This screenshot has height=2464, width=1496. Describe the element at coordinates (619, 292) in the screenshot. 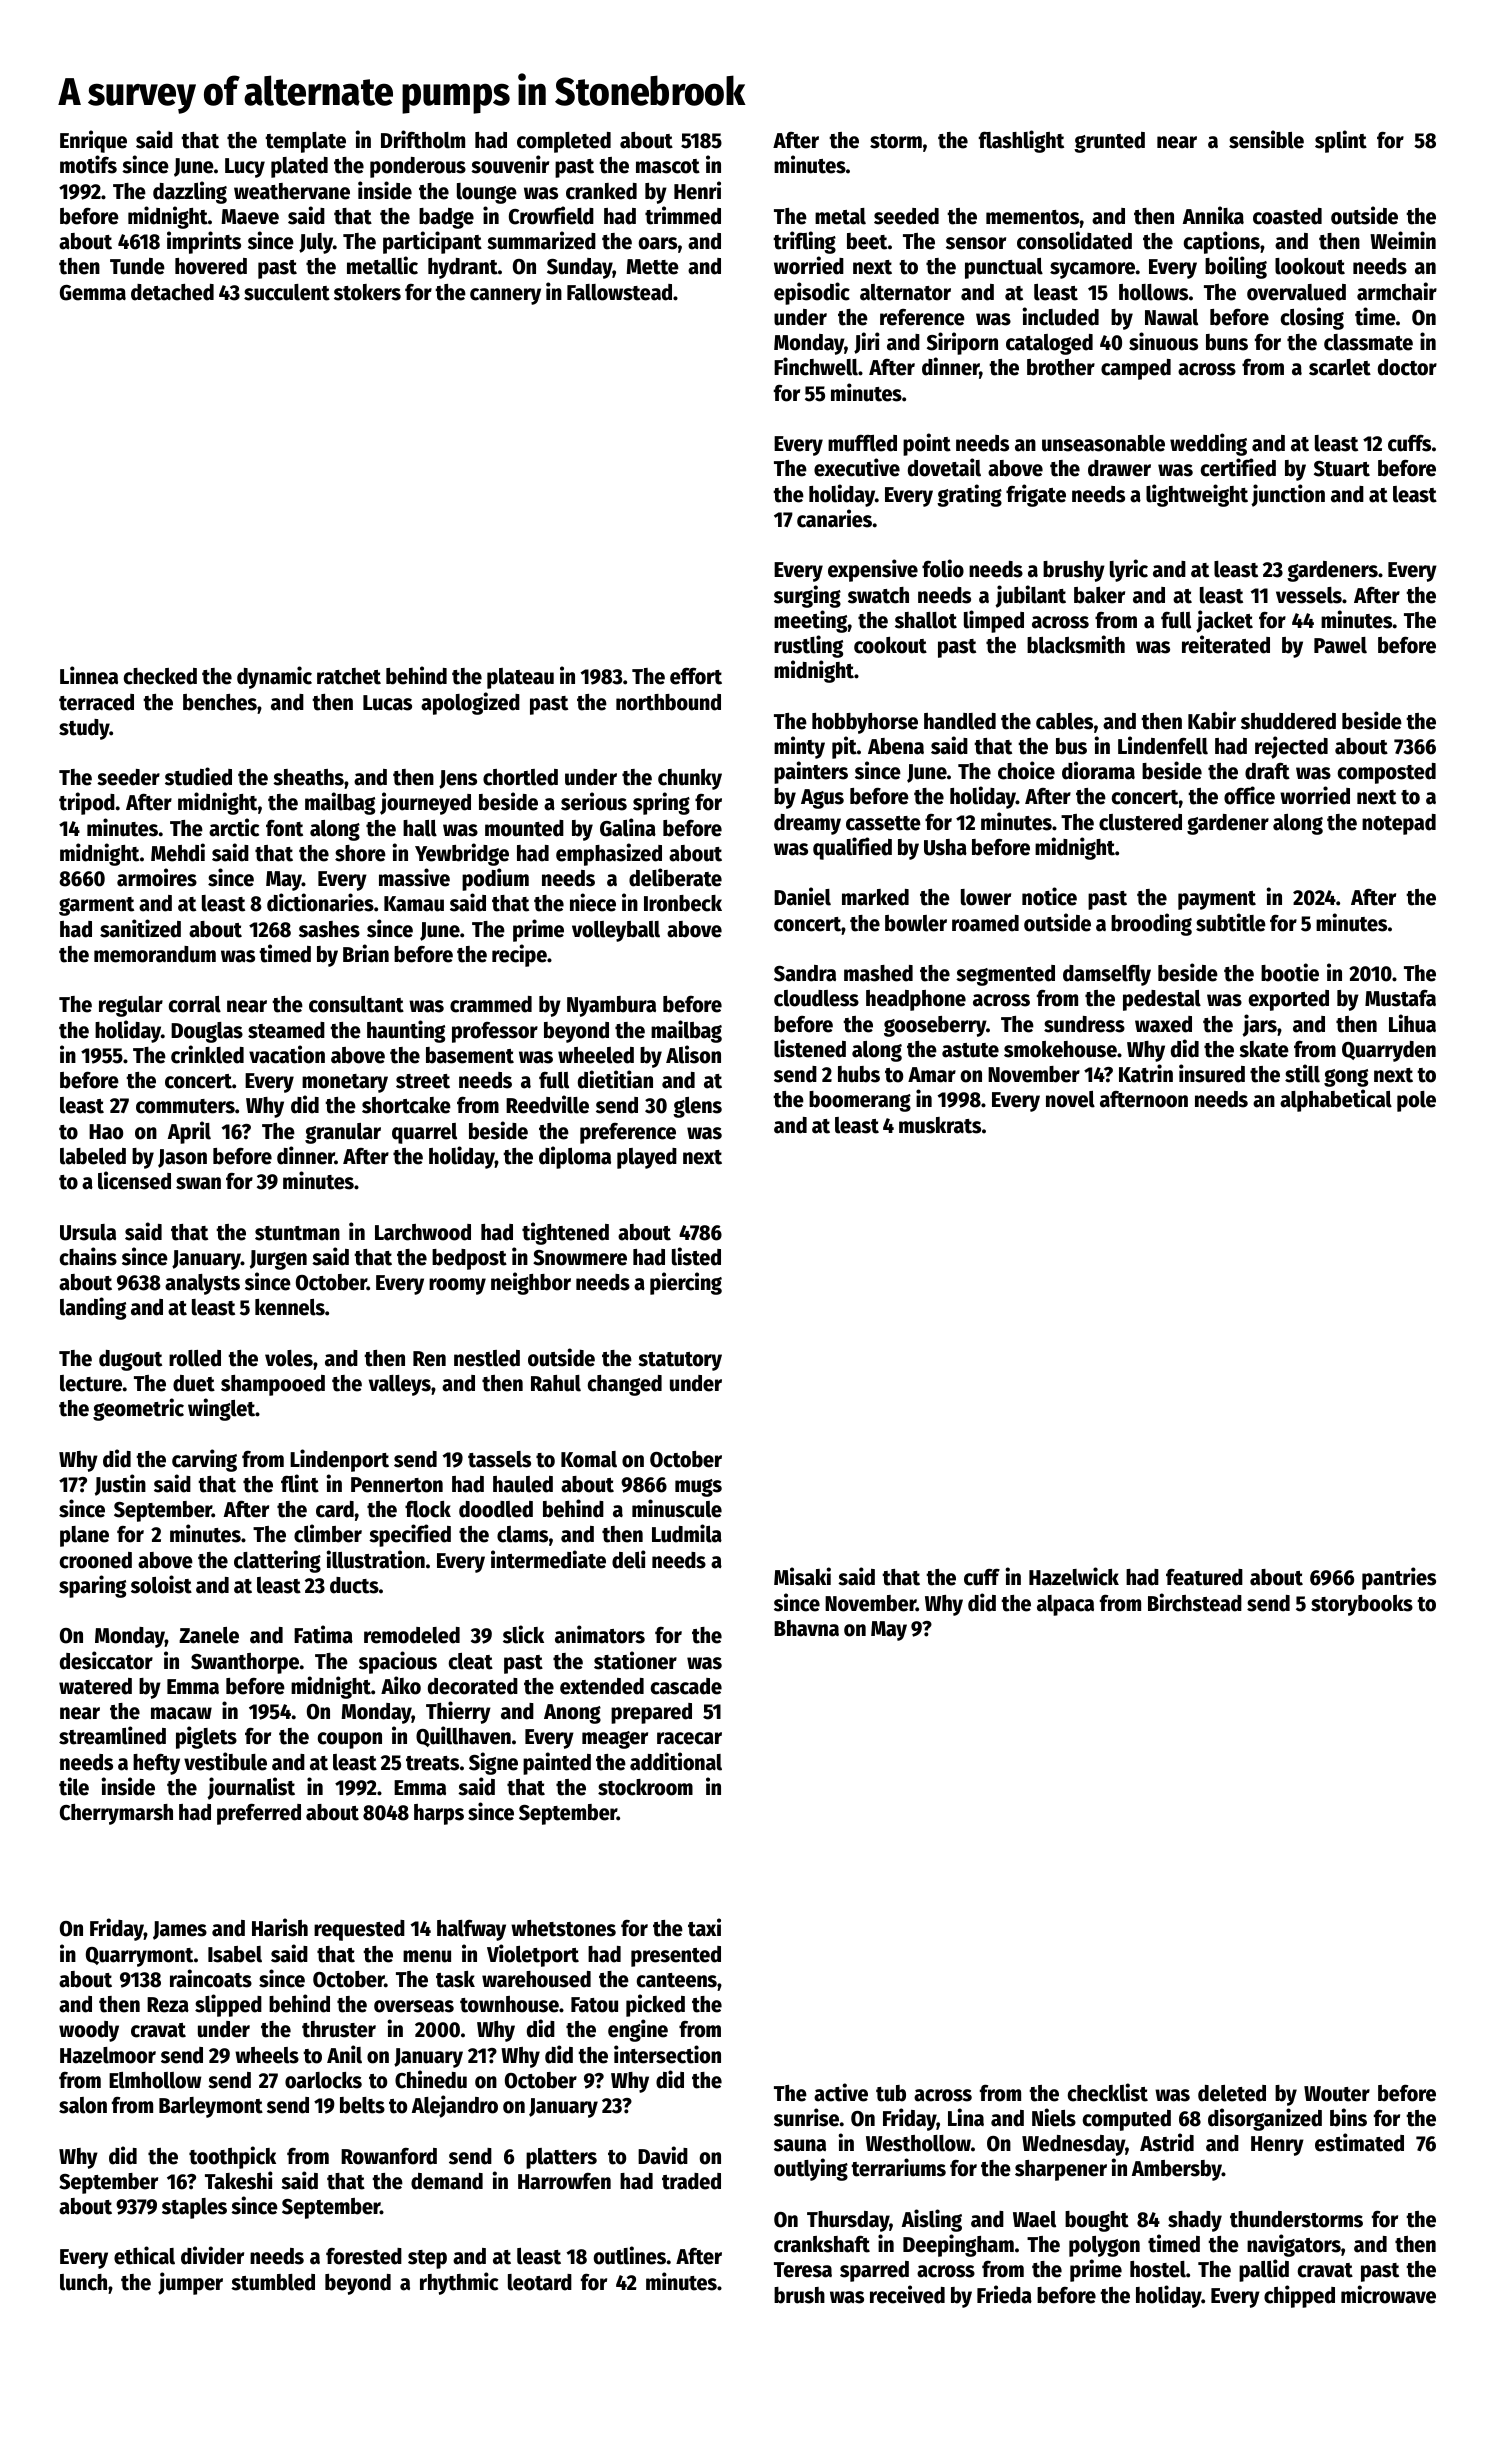

I see `Fallowstead` at that location.
